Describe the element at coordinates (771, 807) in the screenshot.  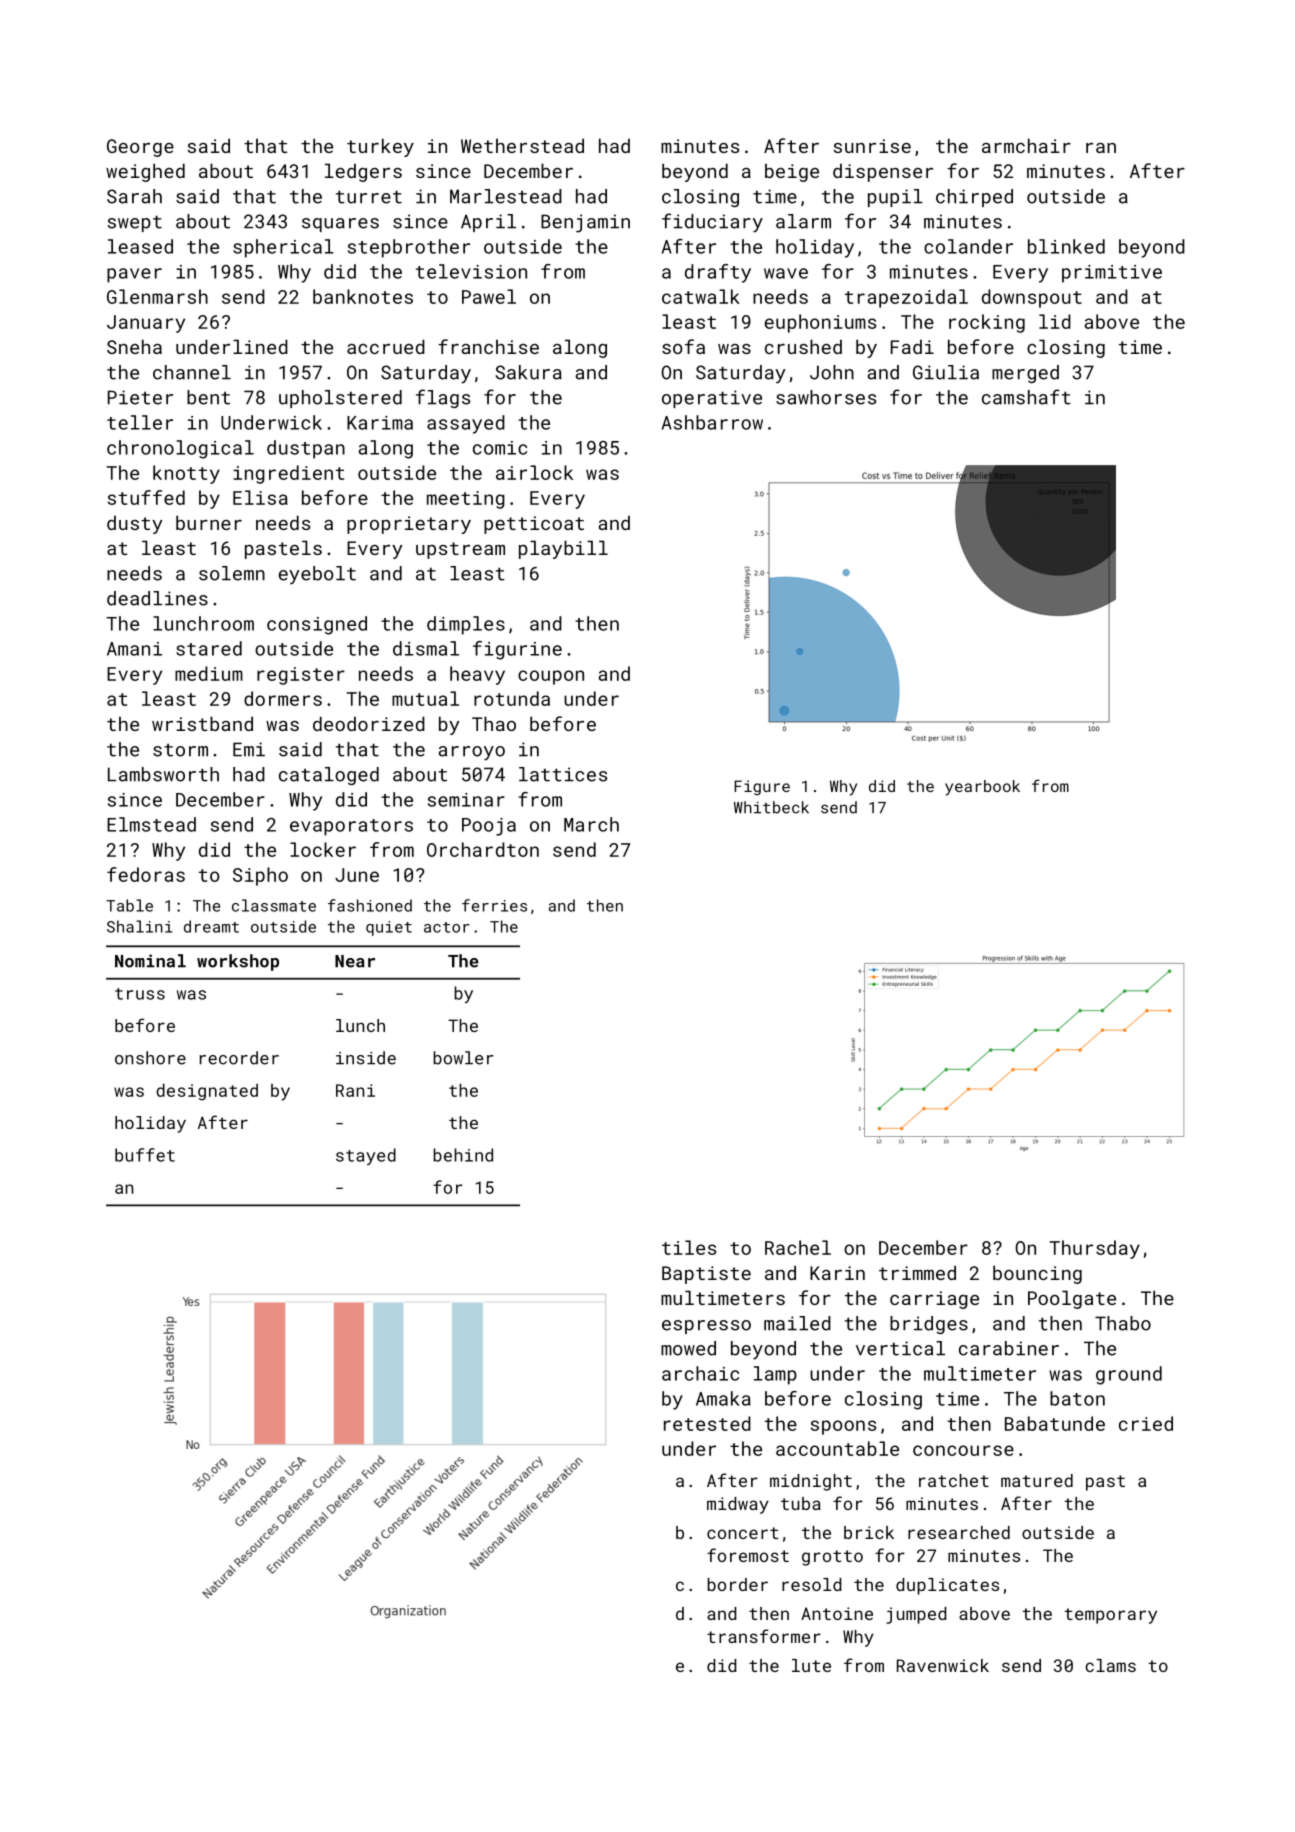
I see `Whitbeck` at that location.
